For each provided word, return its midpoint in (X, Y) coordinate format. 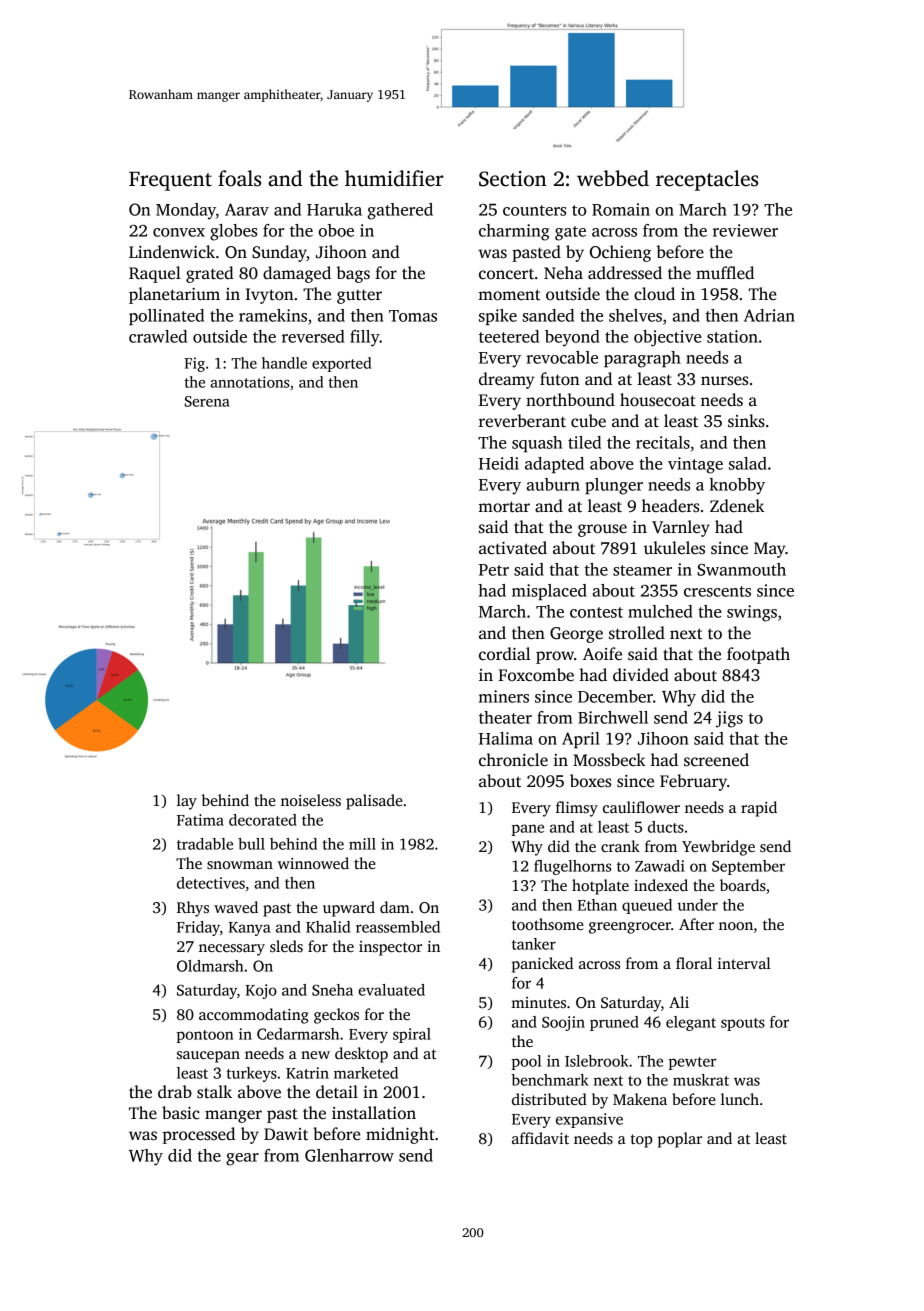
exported (341, 364)
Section (513, 179)
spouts (743, 1024)
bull (251, 844)
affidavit (540, 1138)
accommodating (253, 1016)
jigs (729, 719)
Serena (207, 401)
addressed (625, 273)
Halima (506, 738)
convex (179, 232)
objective (668, 338)
